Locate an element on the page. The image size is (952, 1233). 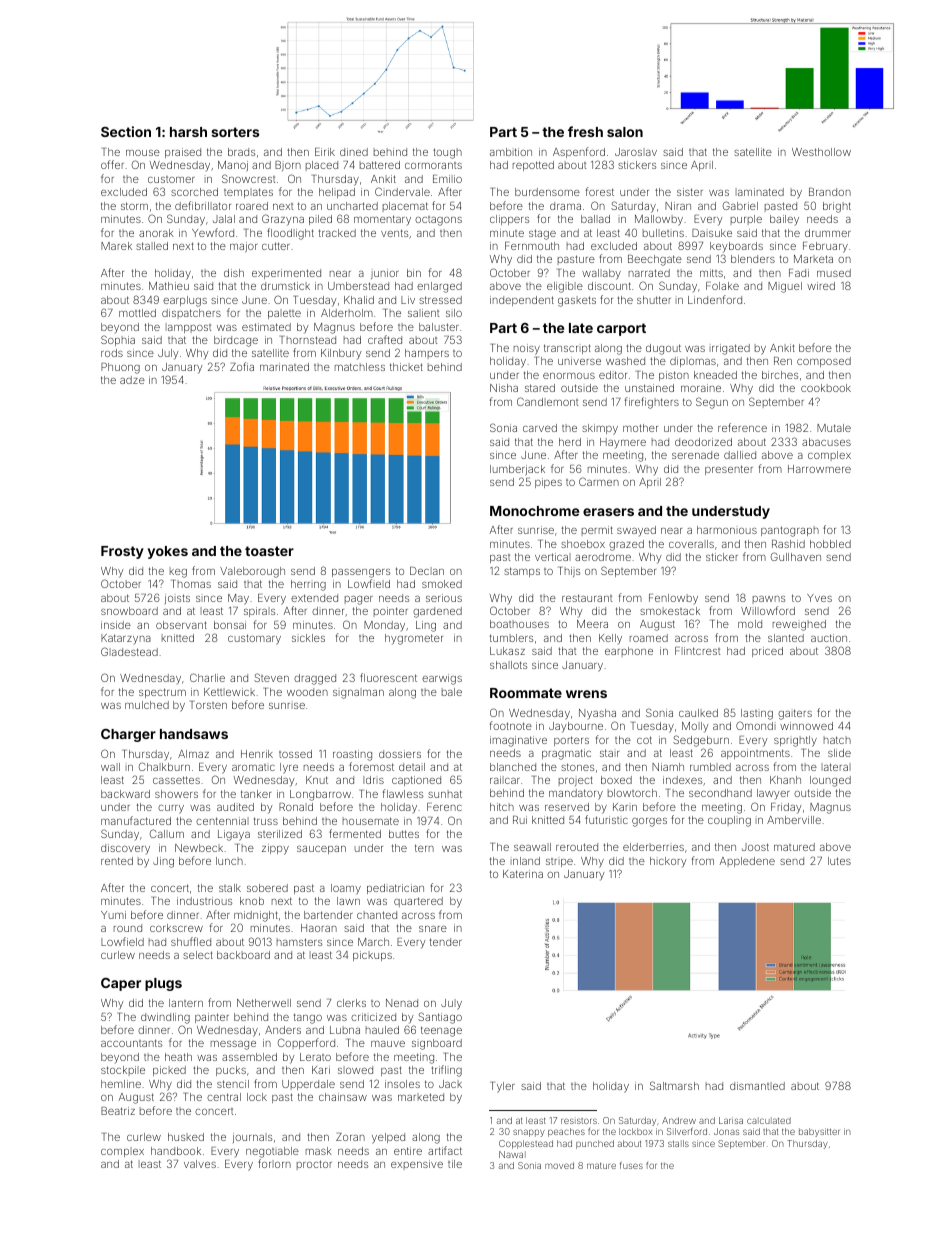
babysitter is located at coordinates (819, 1132).
